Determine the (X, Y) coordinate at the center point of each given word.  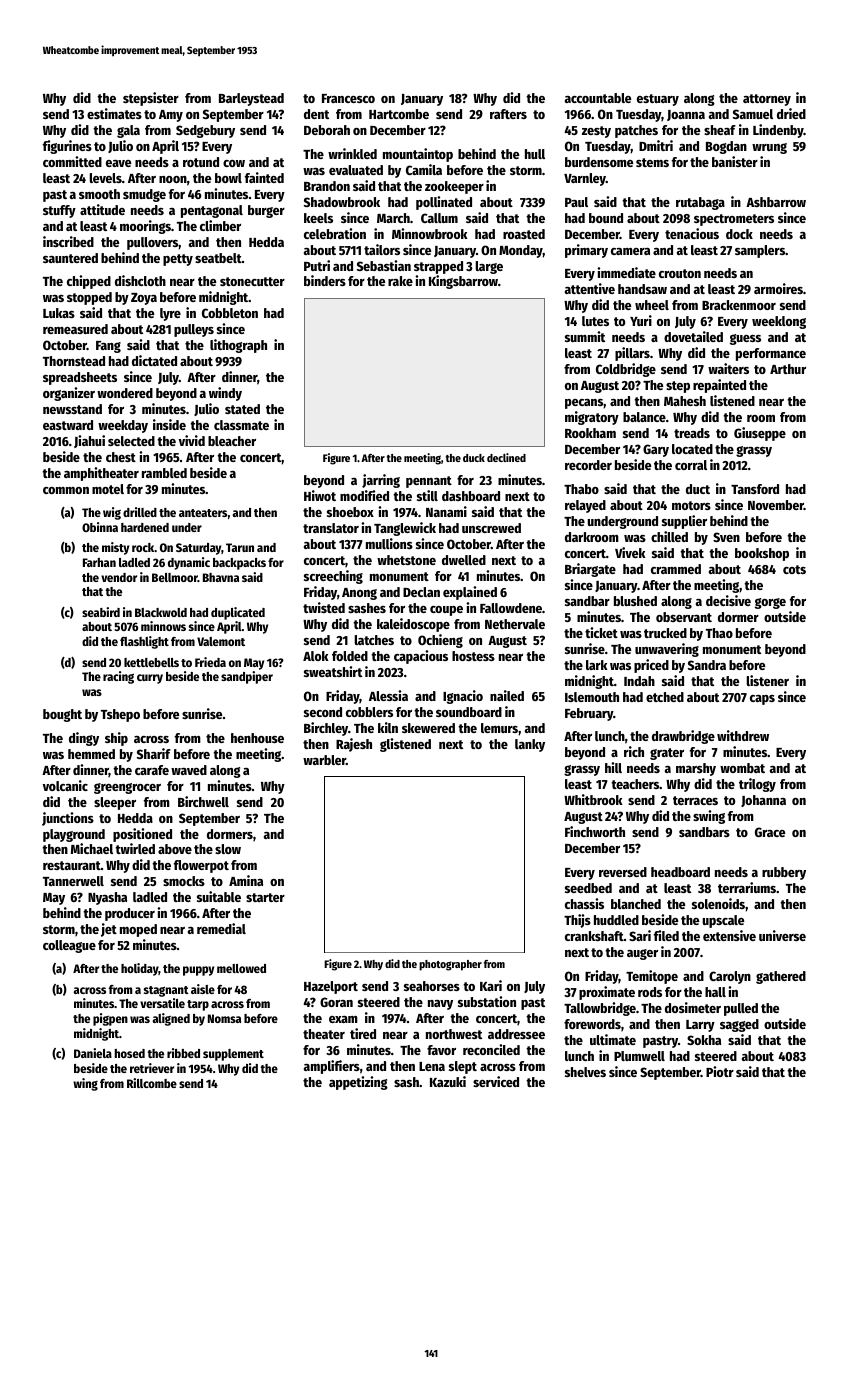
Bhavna (221, 577)
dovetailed (693, 336)
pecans (584, 404)
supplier (684, 522)
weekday (123, 426)
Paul (576, 202)
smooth (99, 194)
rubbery (784, 873)
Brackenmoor (739, 305)
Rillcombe (152, 1083)
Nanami (446, 511)
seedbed (588, 888)
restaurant (72, 865)
